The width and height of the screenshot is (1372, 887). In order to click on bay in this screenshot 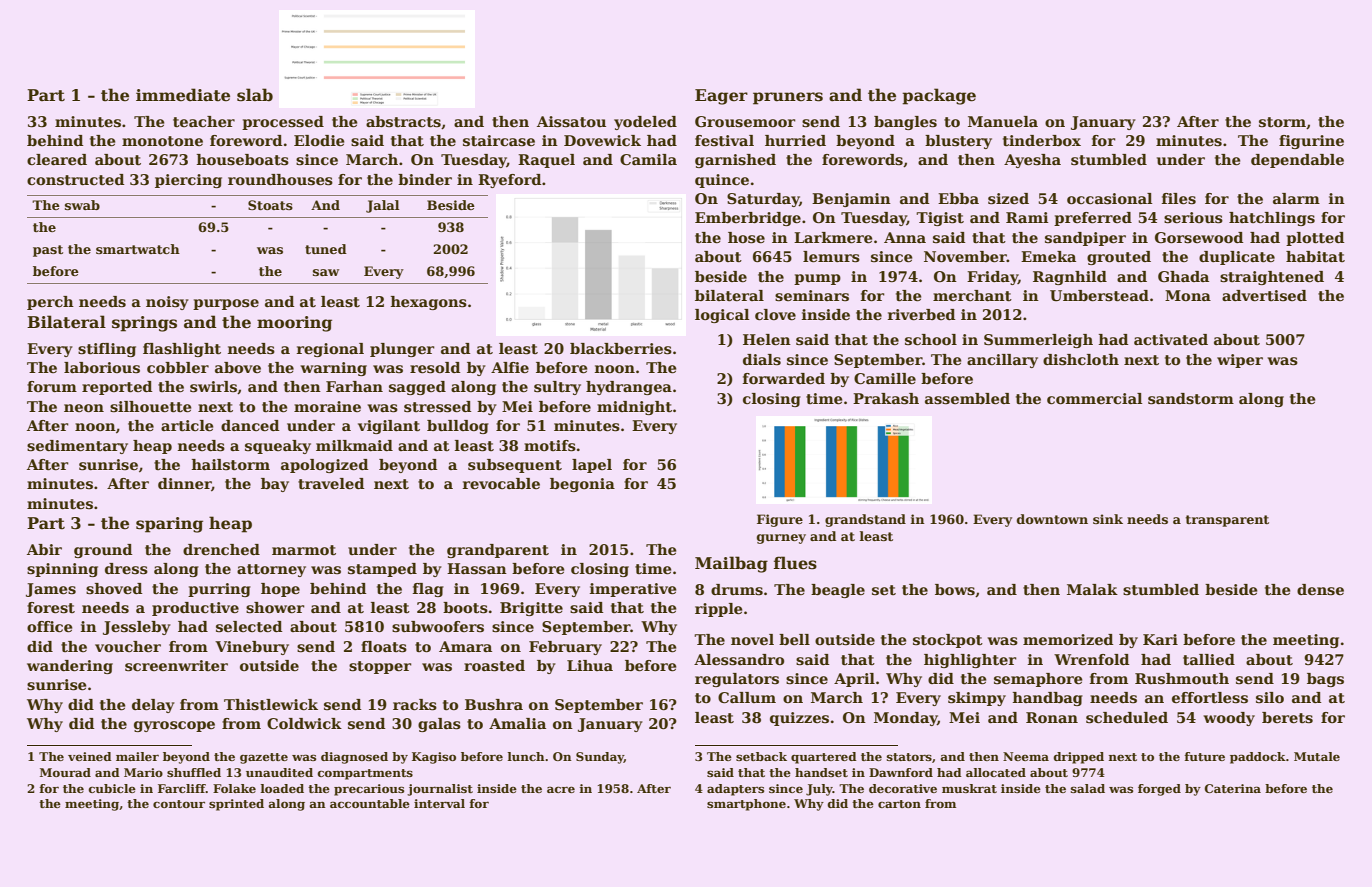, I will do `click(275, 485)`.
